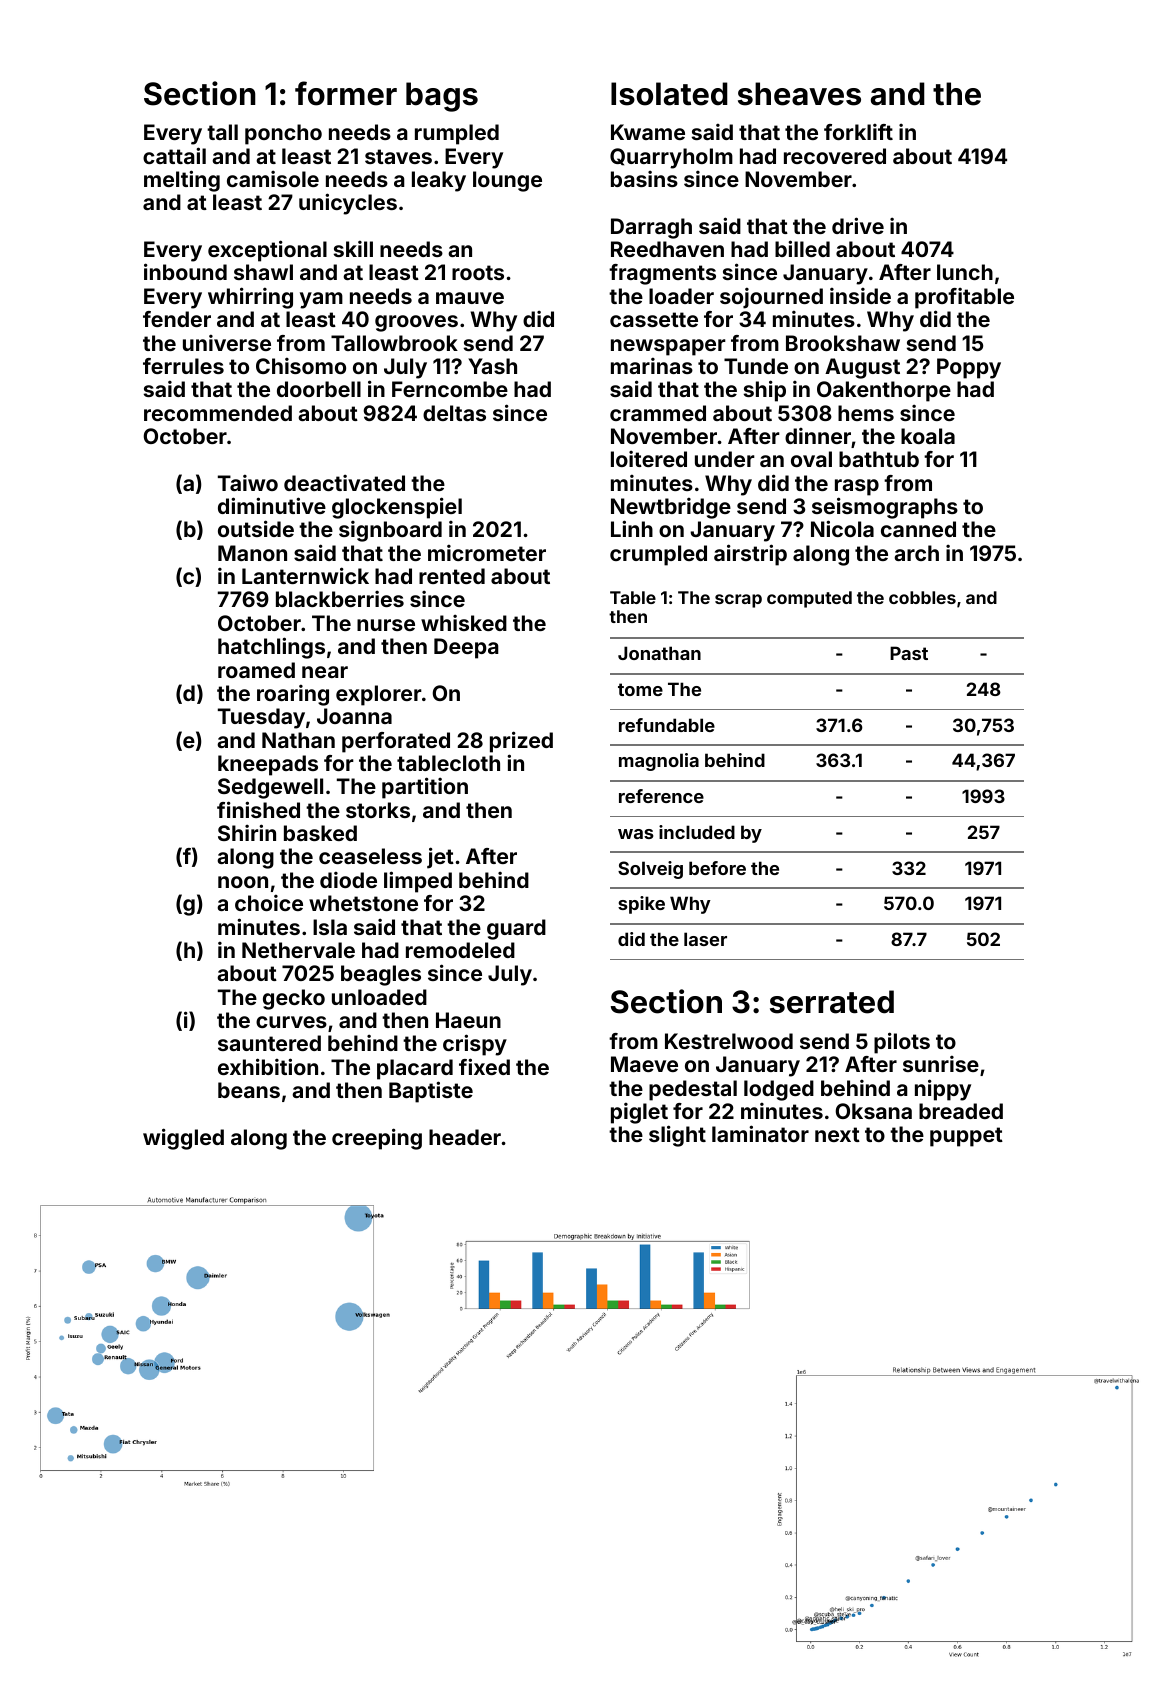 The height and width of the image is (1690, 1167). What do you see at coordinates (442, 97) in the image?
I see `bags` at bounding box center [442, 97].
